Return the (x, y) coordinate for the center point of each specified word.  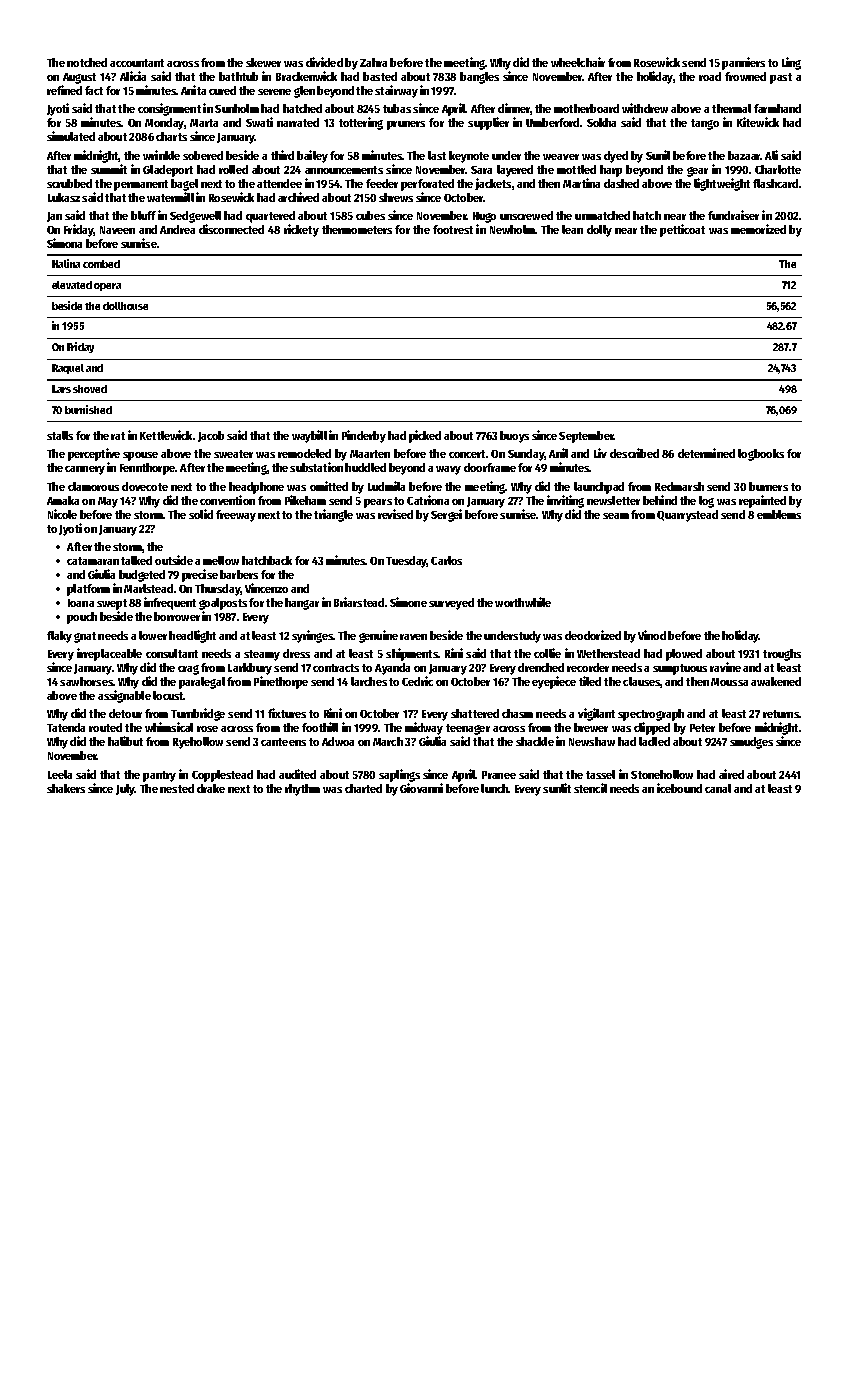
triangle (333, 515)
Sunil (658, 155)
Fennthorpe (148, 469)
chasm (517, 713)
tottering (361, 123)
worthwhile (523, 602)
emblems (779, 514)
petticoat (682, 230)
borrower (177, 616)
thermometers (357, 229)
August (79, 78)
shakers (66, 788)
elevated (72, 285)
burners (768, 486)
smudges (751, 743)
